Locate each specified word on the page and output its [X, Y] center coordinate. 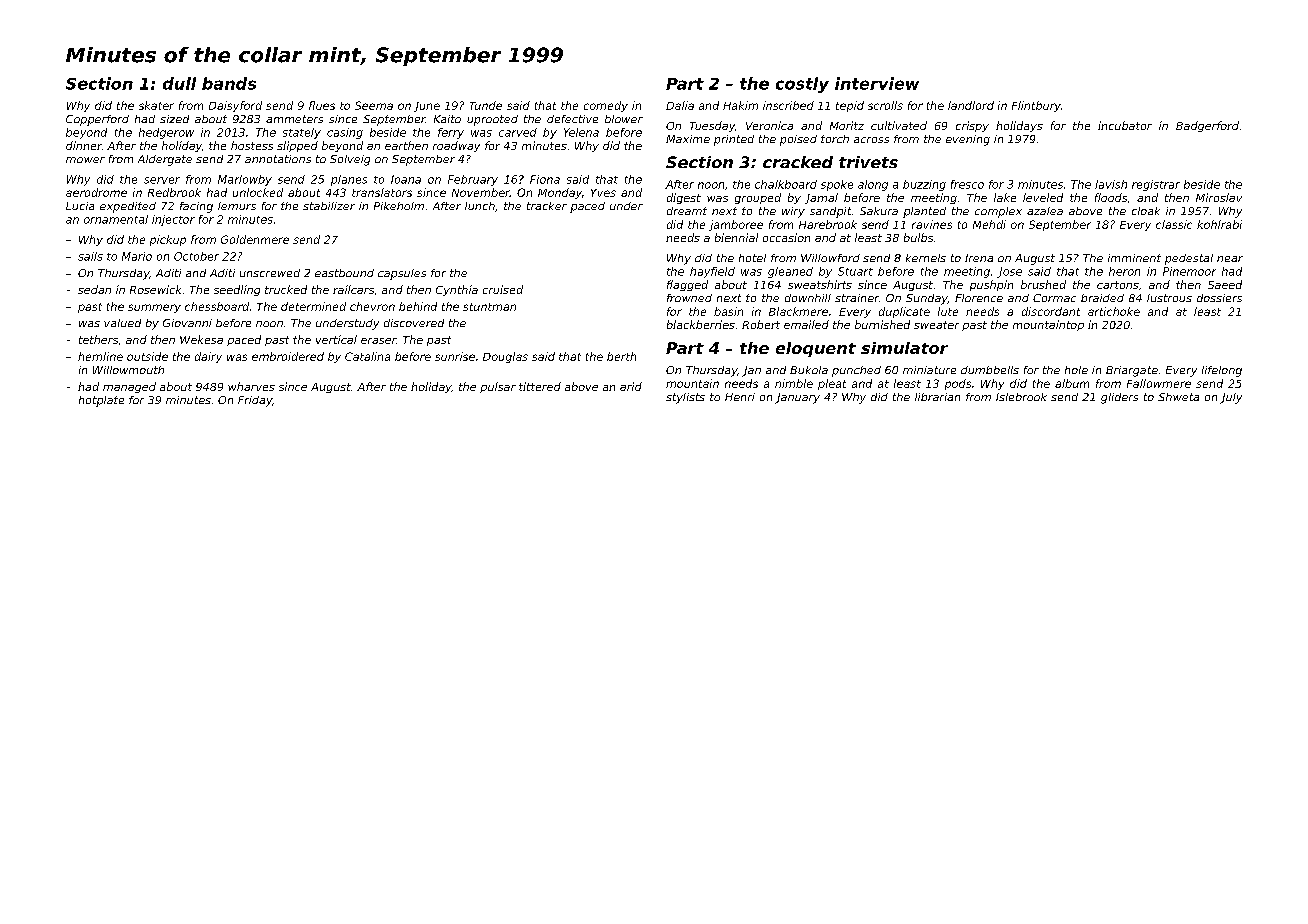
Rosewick [155, 289]
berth [621, 356]
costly [802, 85]
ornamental [116, 219]
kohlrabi [1219, 224]
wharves [251, 386]
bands [229, 83]
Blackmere [798, 311]
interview [877, 83]
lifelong [1222, 371]
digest [684, 198]
